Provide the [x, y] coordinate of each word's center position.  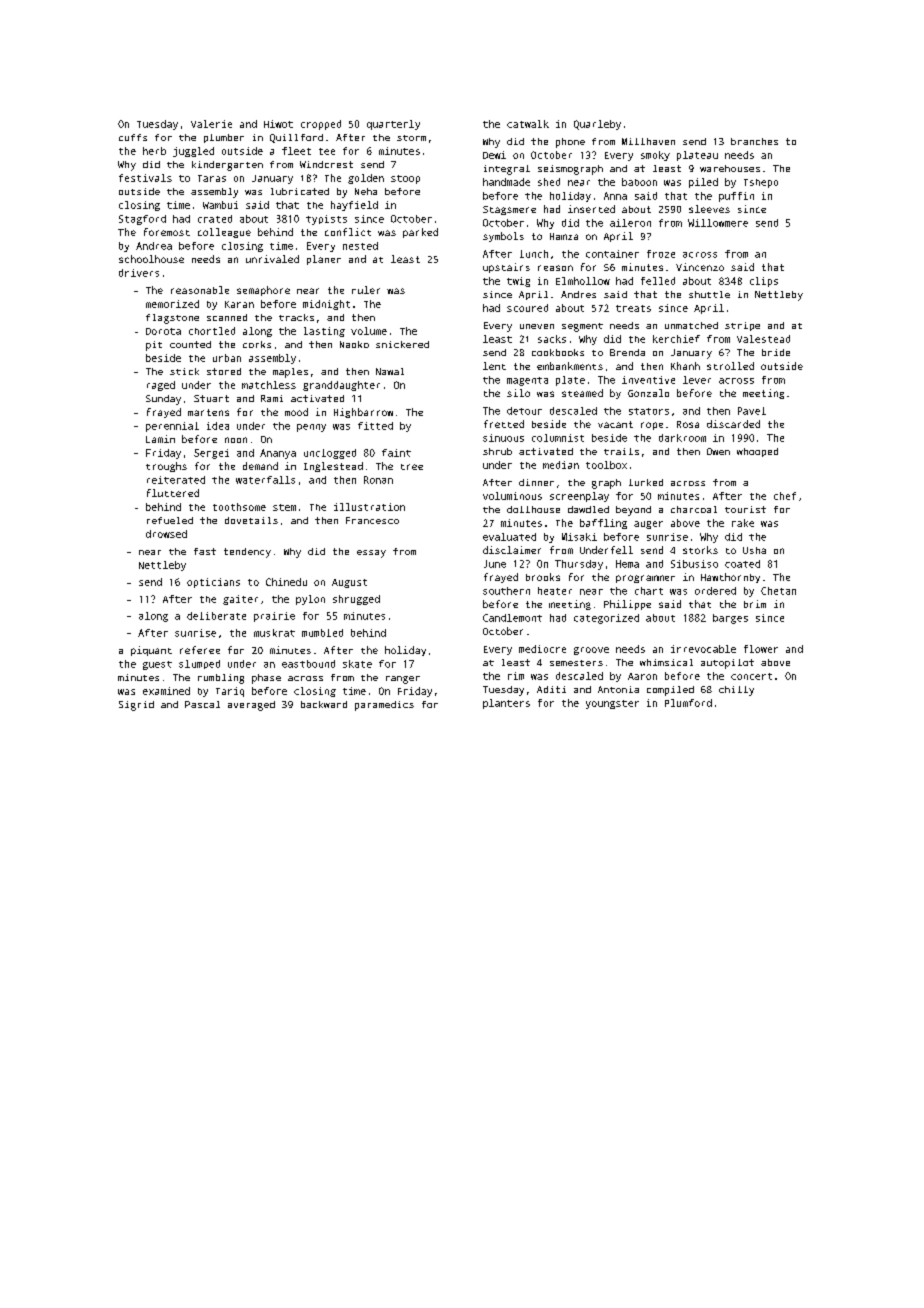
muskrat [274, 633]
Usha [754, 550]
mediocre [542, 649]
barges [730, 619]
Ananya [278, 454]
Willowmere [718, 223]
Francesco [372, 520]
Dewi [494, 155]
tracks [296, 317]
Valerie [211, 124]
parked [420, 233]
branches [754, 141]
